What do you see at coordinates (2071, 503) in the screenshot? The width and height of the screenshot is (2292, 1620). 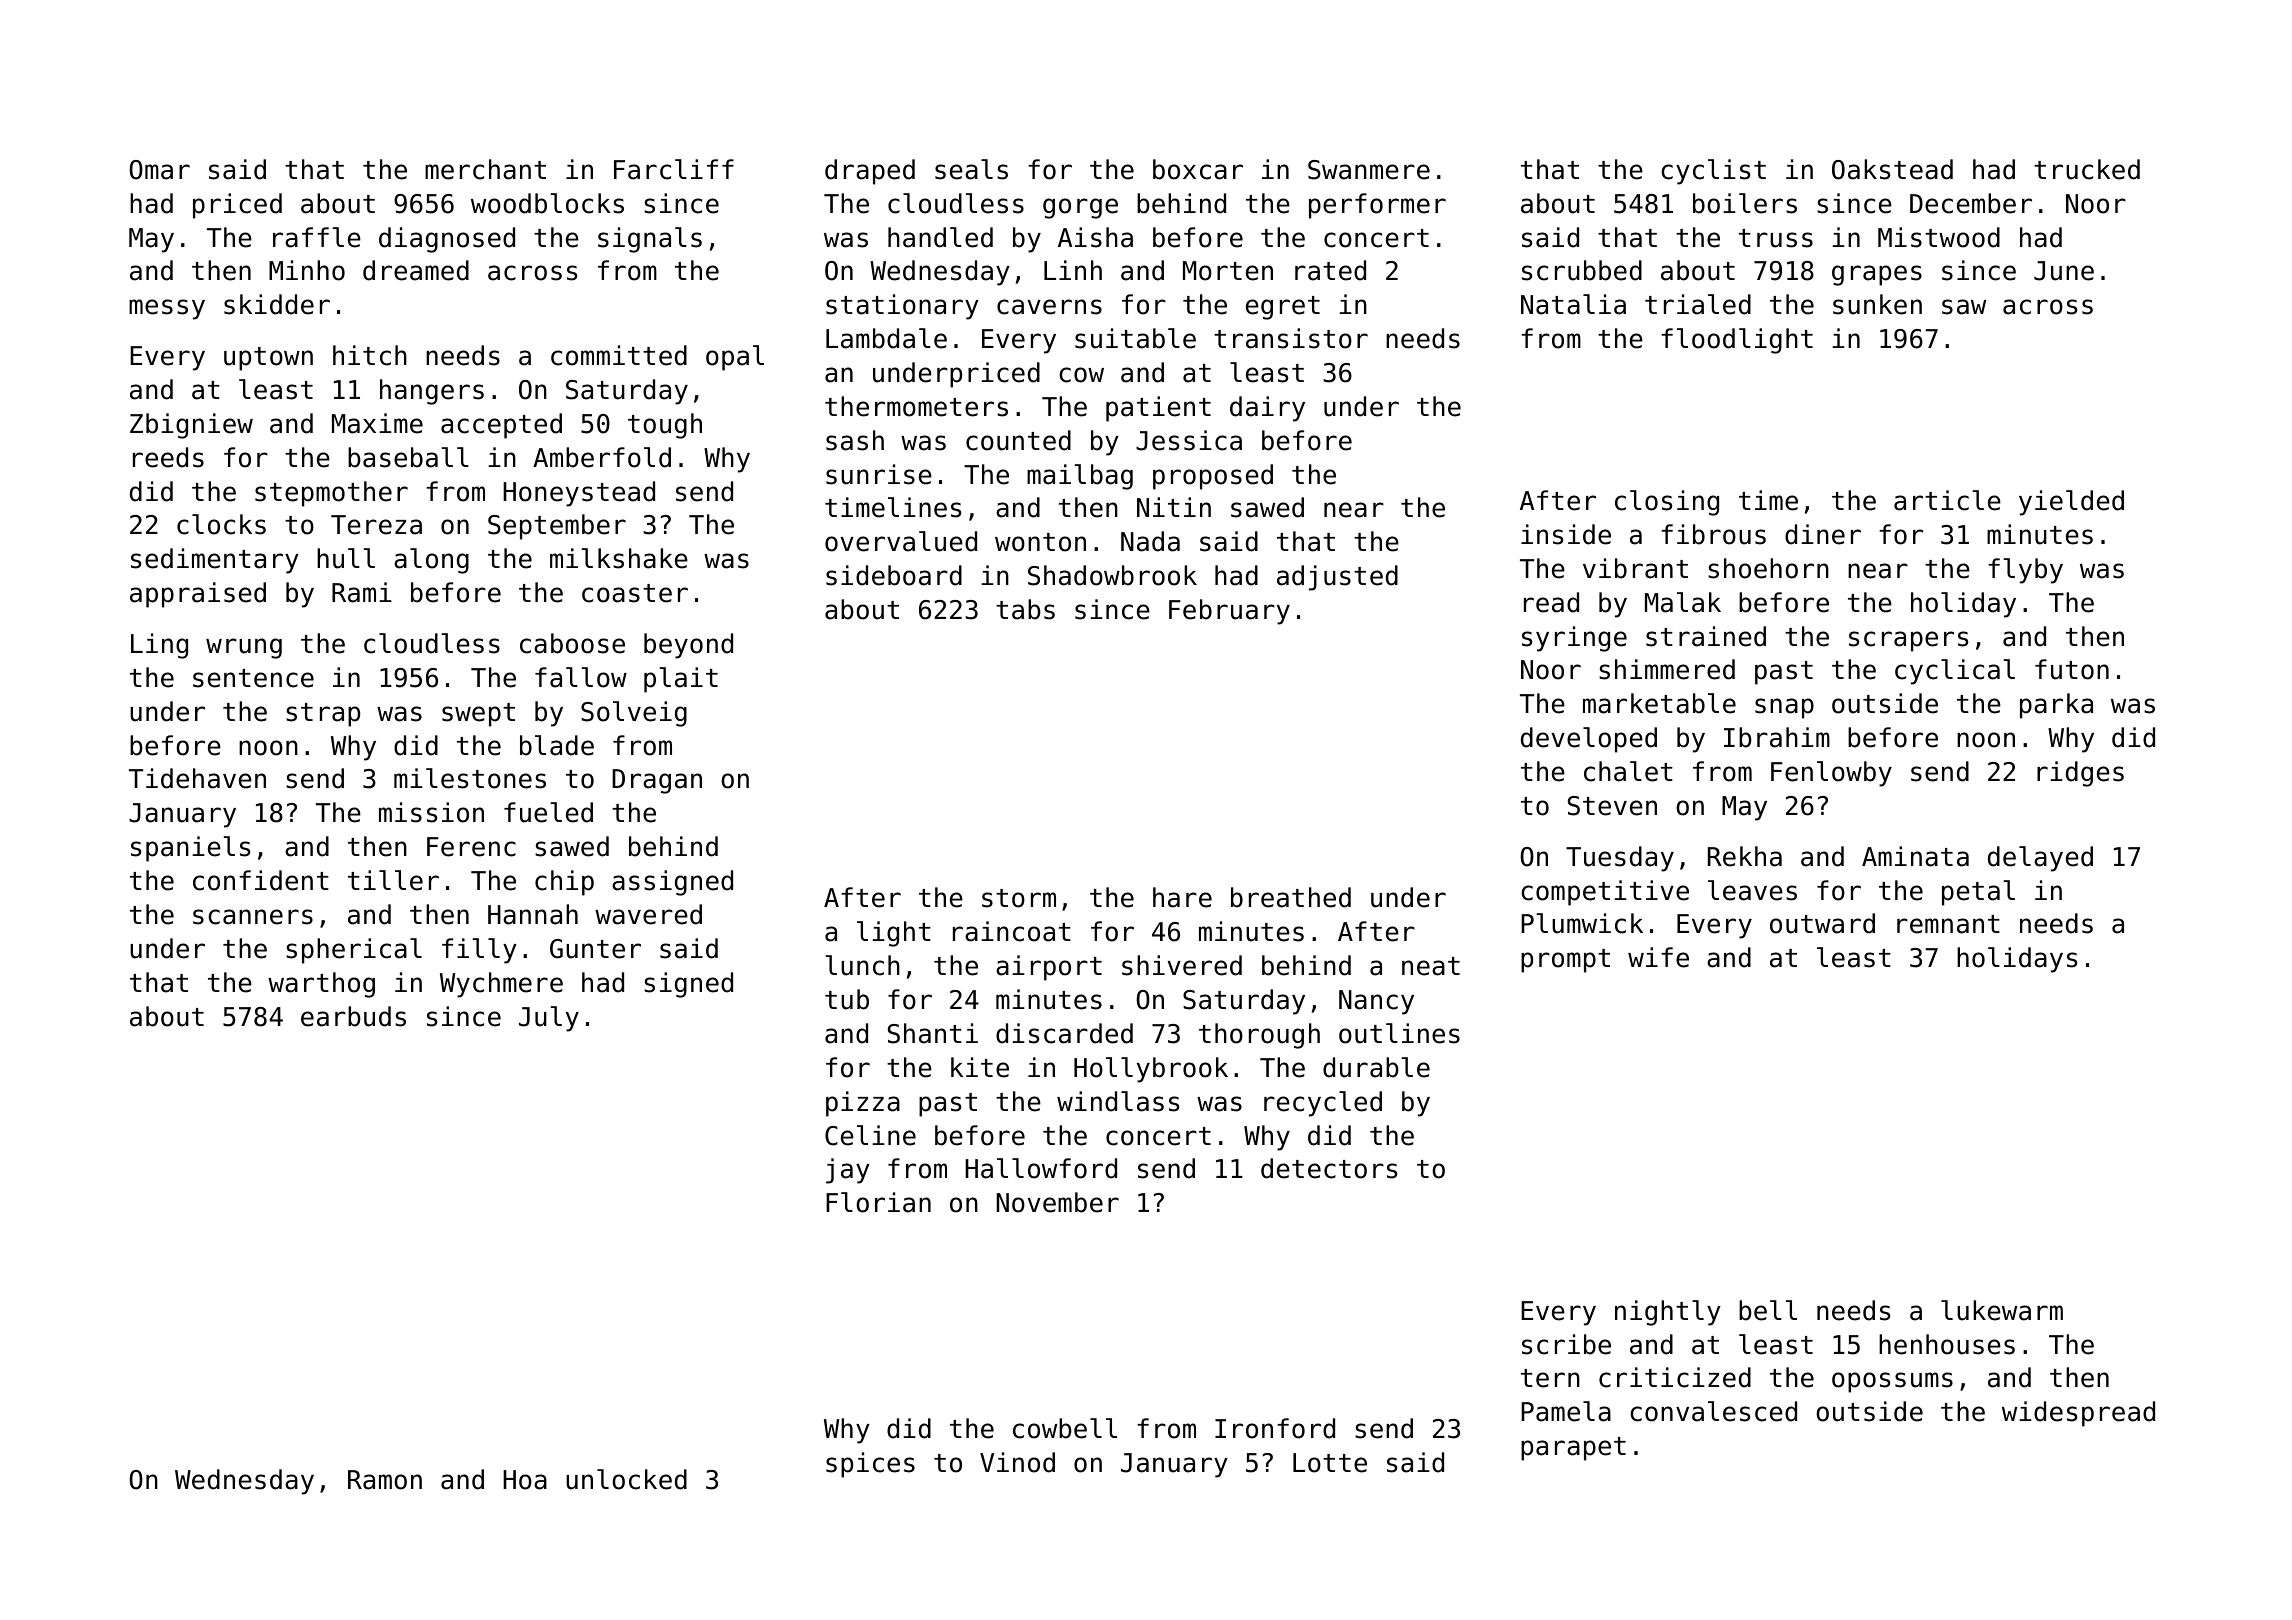 I see `yielded` at bounding box center [2071, 503].
